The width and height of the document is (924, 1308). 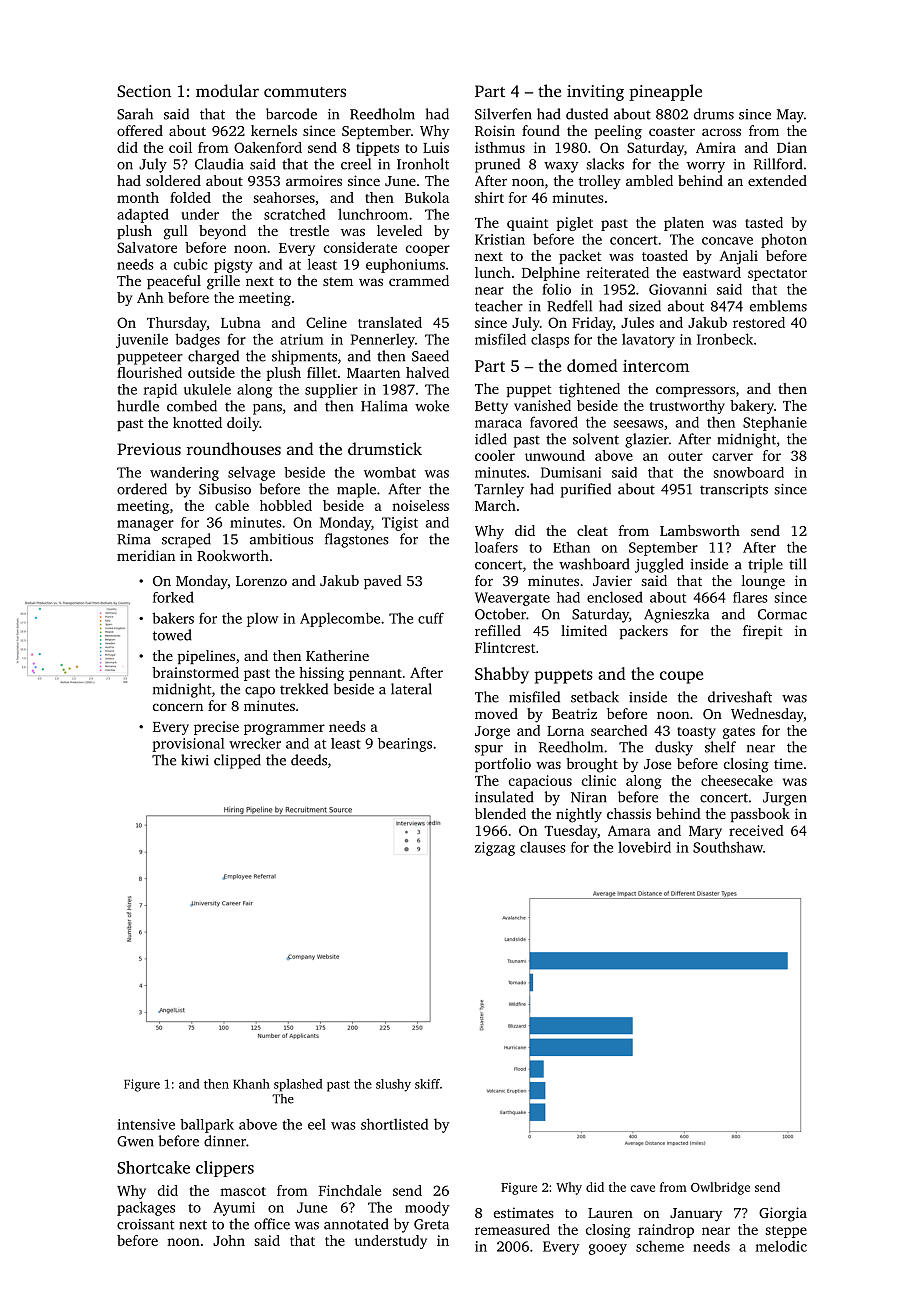 What do you see at coordinates (146, 1208) in the document?
I see `packages` at bounding box center [146, 1208].
